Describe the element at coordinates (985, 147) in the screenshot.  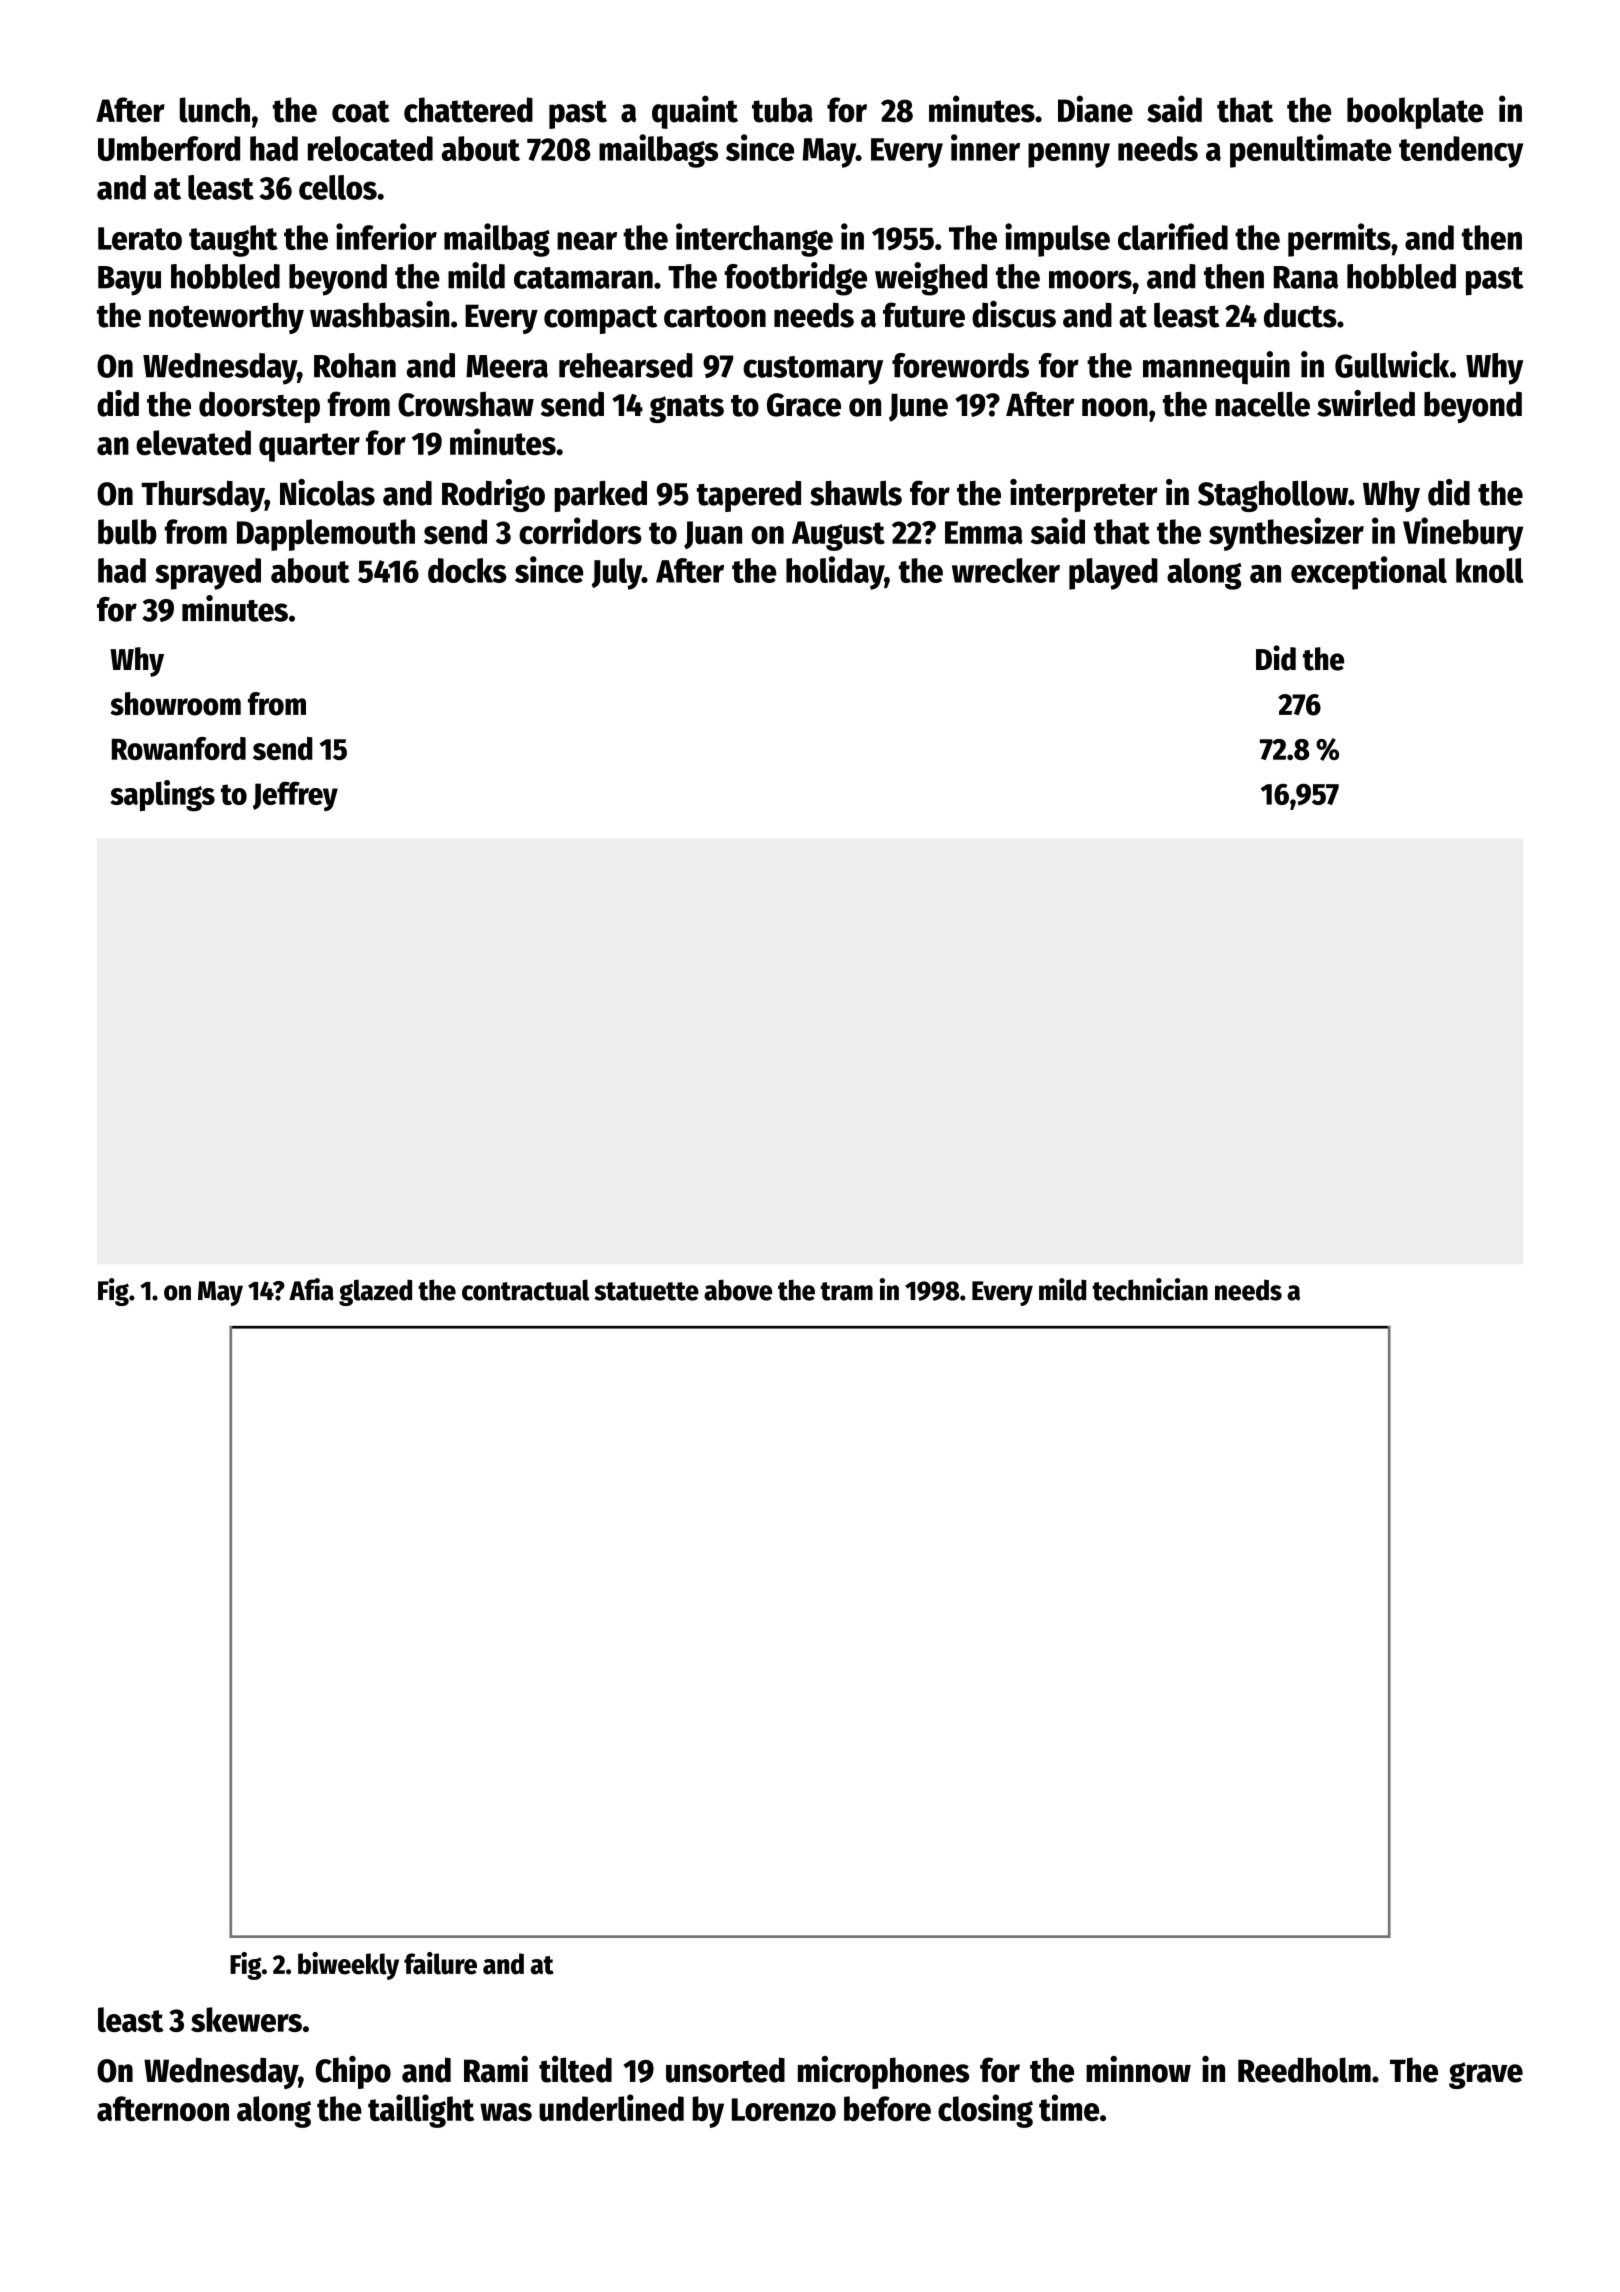
I see `inner` at that location.
